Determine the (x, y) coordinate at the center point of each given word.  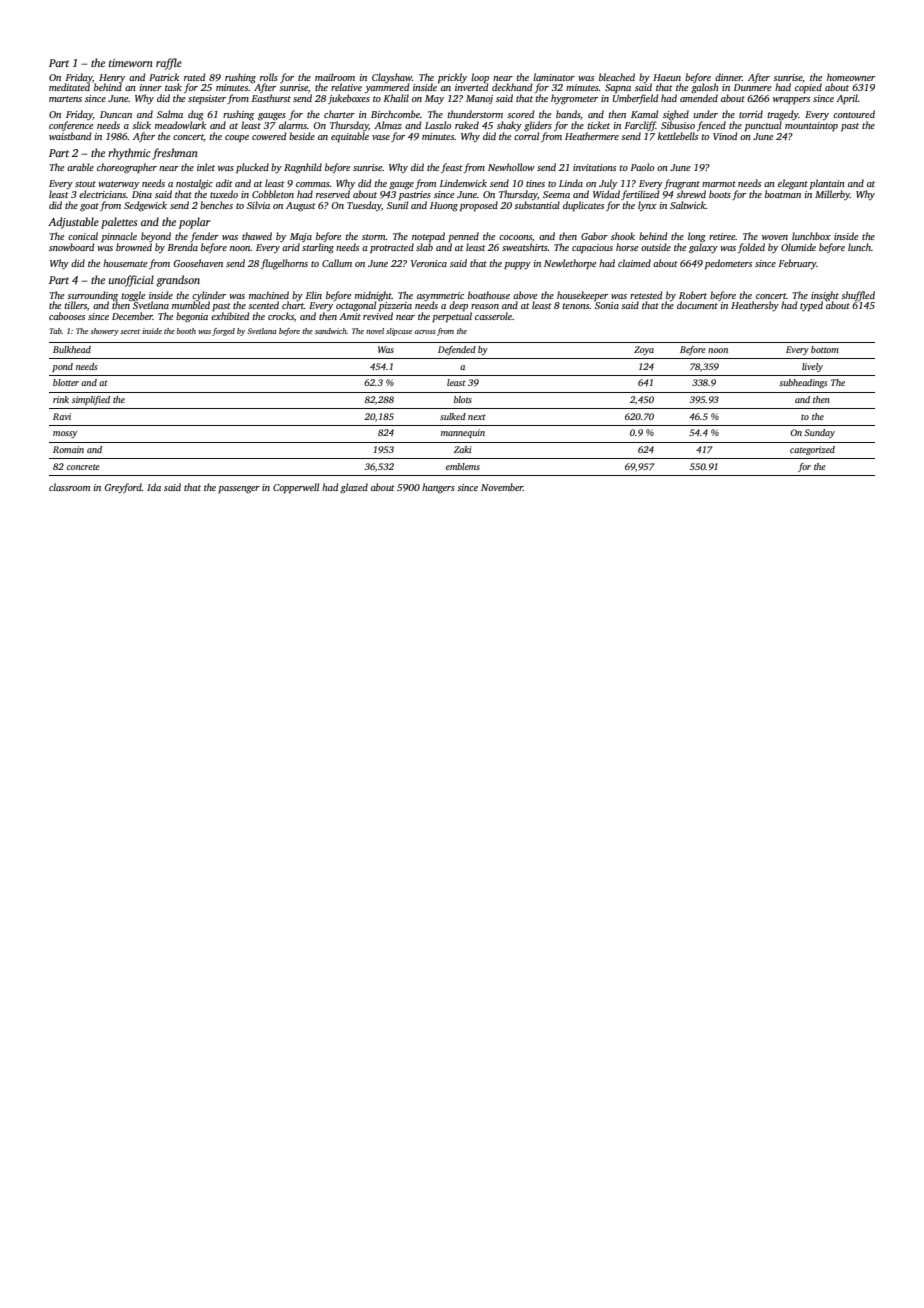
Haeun (667, 77)
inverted (472, 87)
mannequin (463, 433)
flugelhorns (284, 264)
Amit (350, 316)
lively (812, 367)
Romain (68, 449)
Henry (112, 79)
